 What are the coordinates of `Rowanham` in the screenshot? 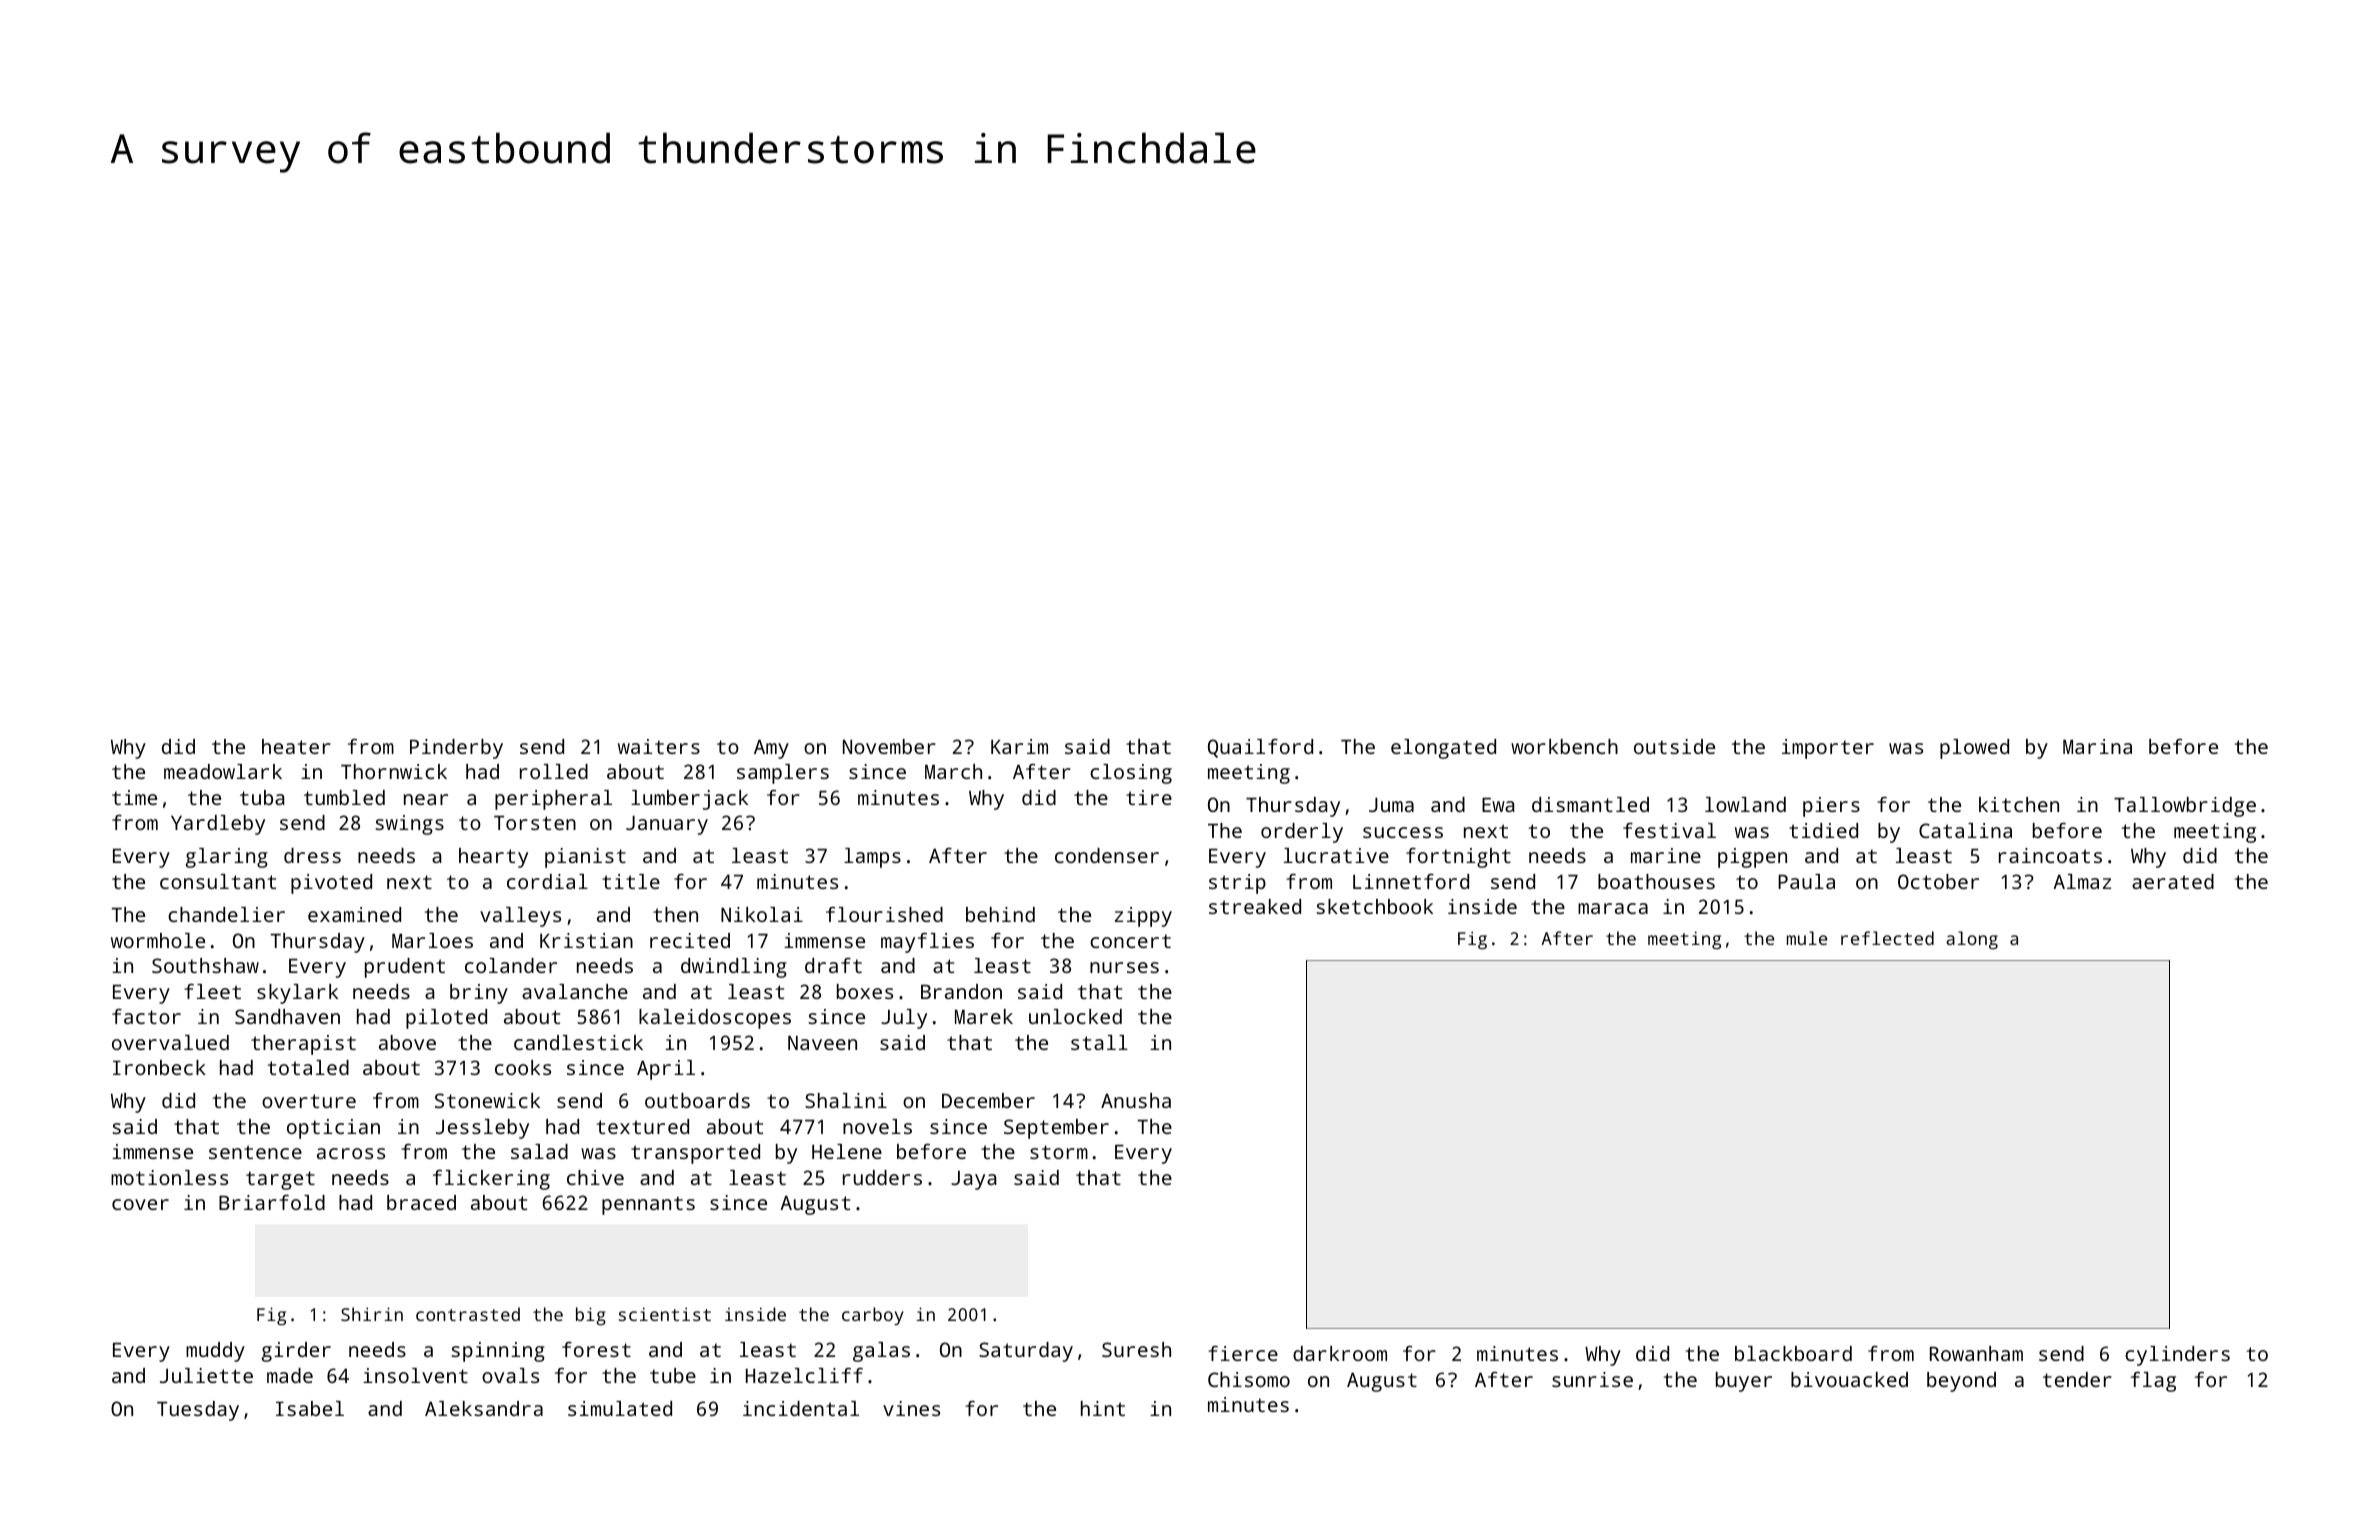 It's located at (1976, 1353).
